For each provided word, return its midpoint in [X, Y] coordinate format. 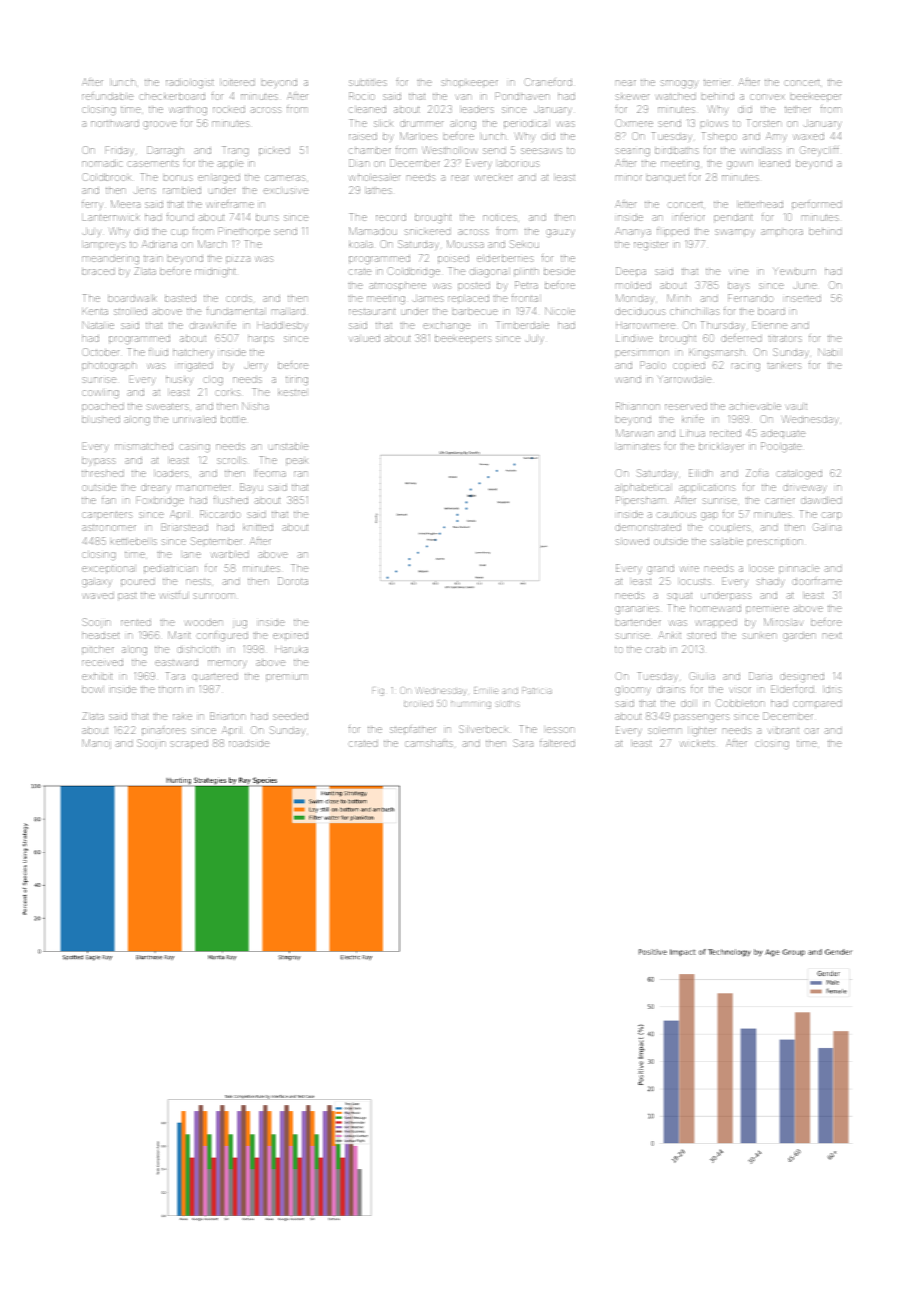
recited [725, 433]
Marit [179, 635]
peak [297, 462]
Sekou [524, 244]
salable [726, 541]
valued [364, 338]
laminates [639, 446]
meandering [110, 260]
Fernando [751, 298]
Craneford [548, 82]
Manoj [96, 744]
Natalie [98, 325]
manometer [204, 487]
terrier [717, 82]
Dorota [293, 581]
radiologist [190, 84]
